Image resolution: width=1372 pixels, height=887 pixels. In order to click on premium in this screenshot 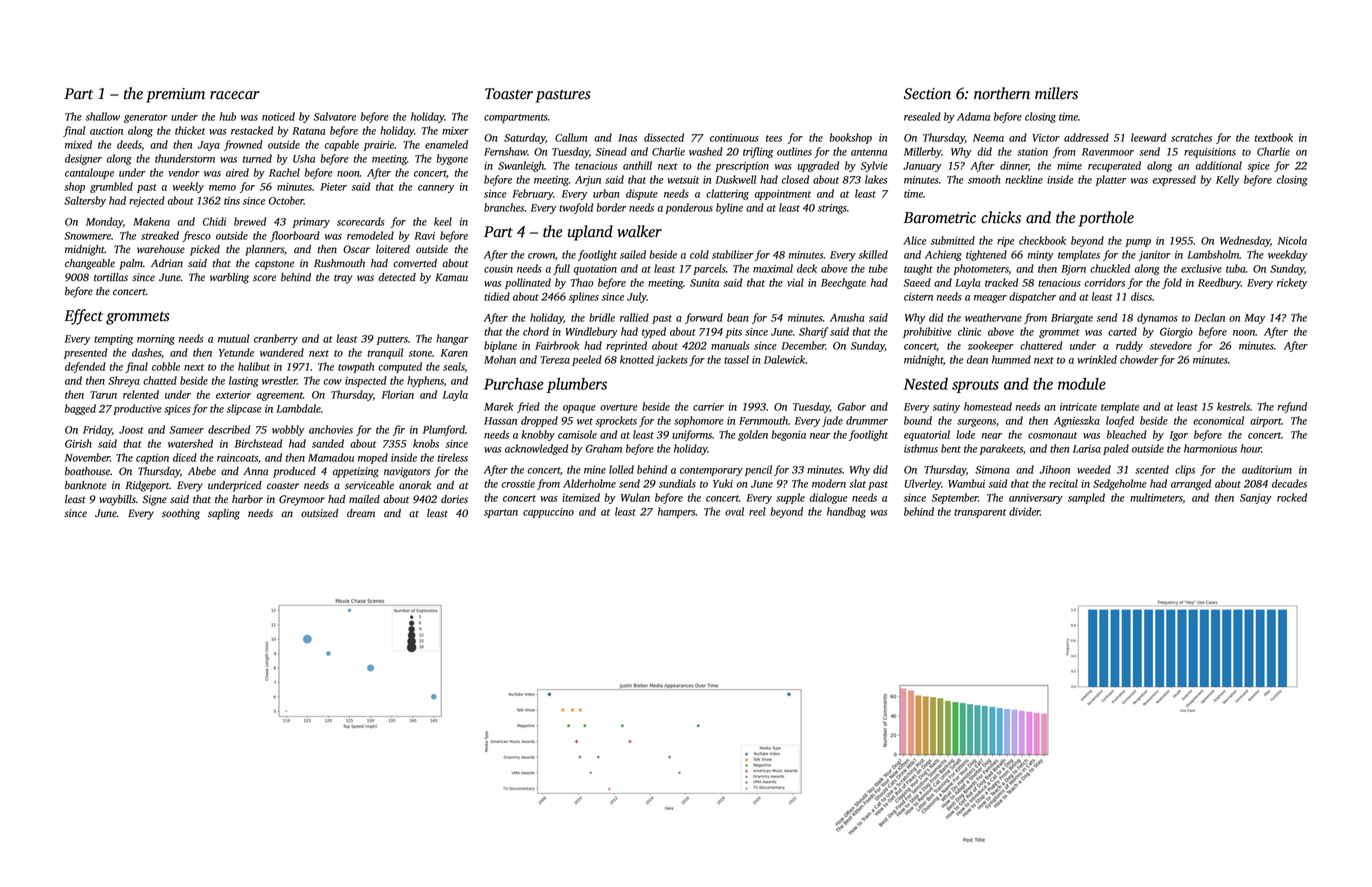, I will do `click(175, 95)`.
